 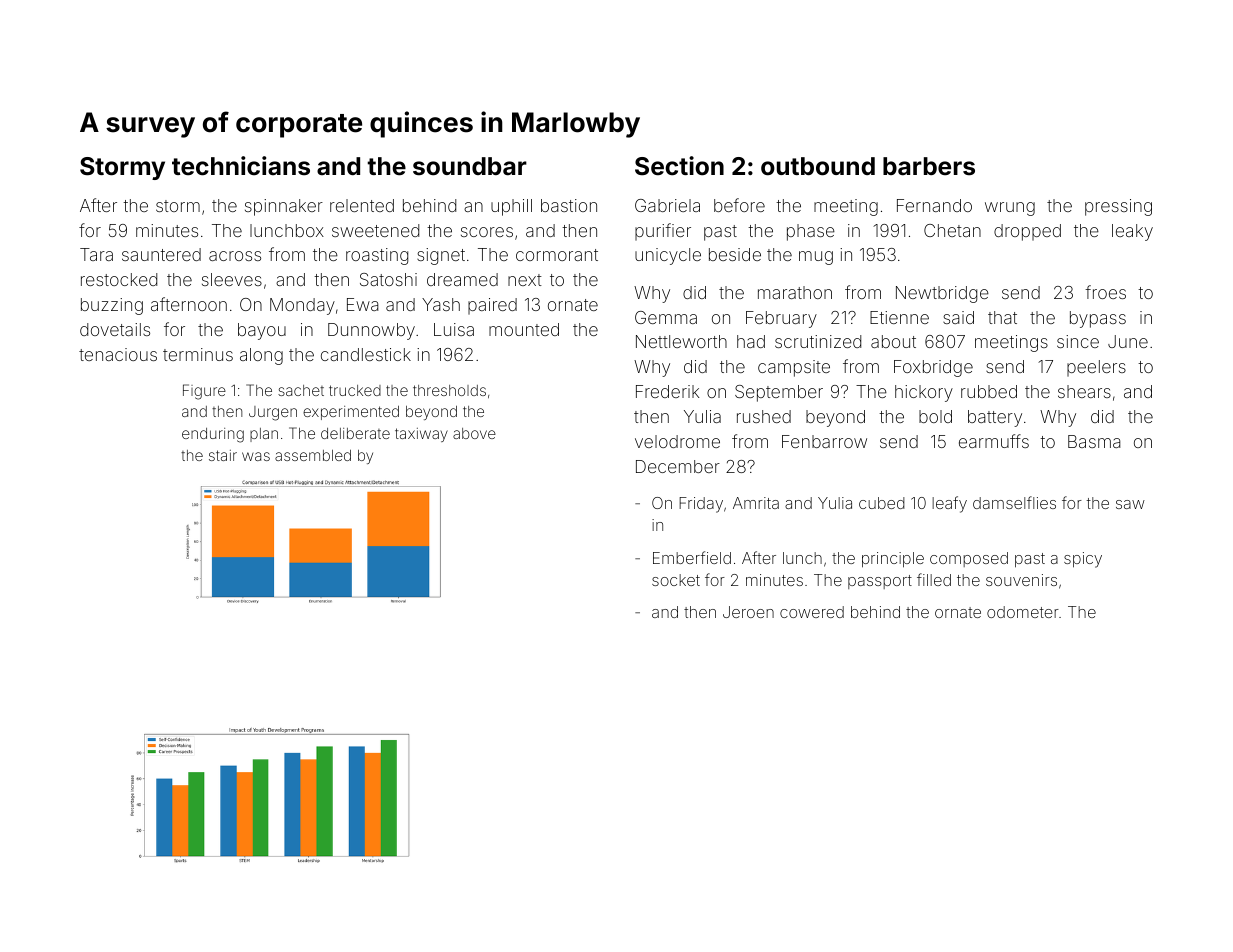 What do you see at coordinates (816, 258) in the screenshot?
I see `mug` at bounding box center [816, 258].
